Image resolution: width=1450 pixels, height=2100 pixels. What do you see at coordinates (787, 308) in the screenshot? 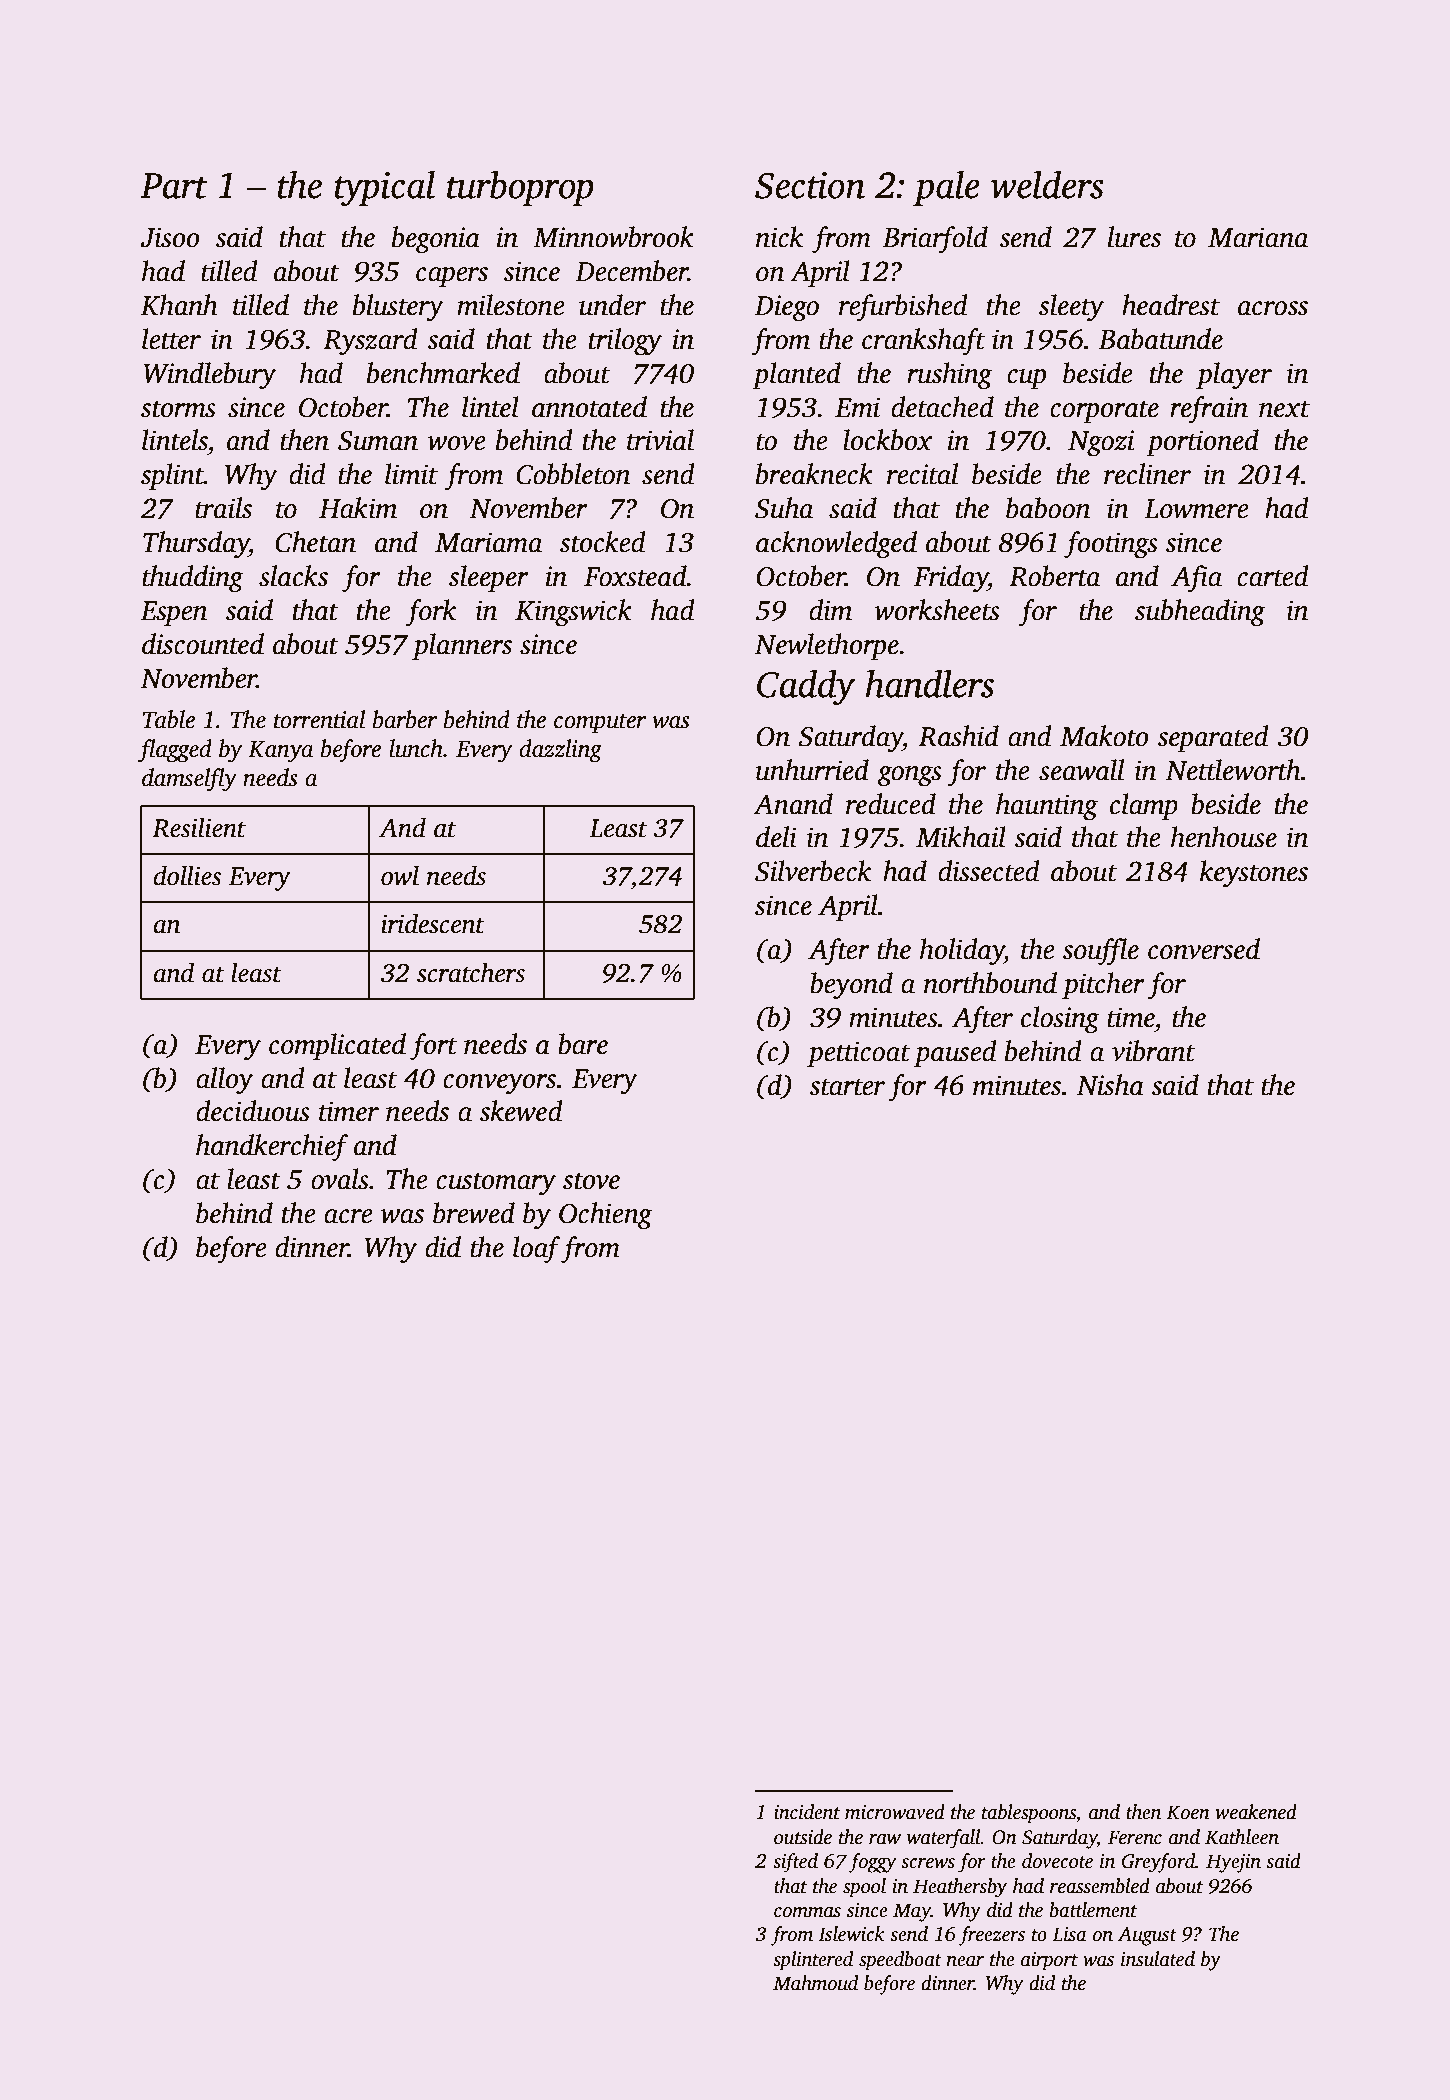
I see `Diego` at bounding box center [787, 308].
